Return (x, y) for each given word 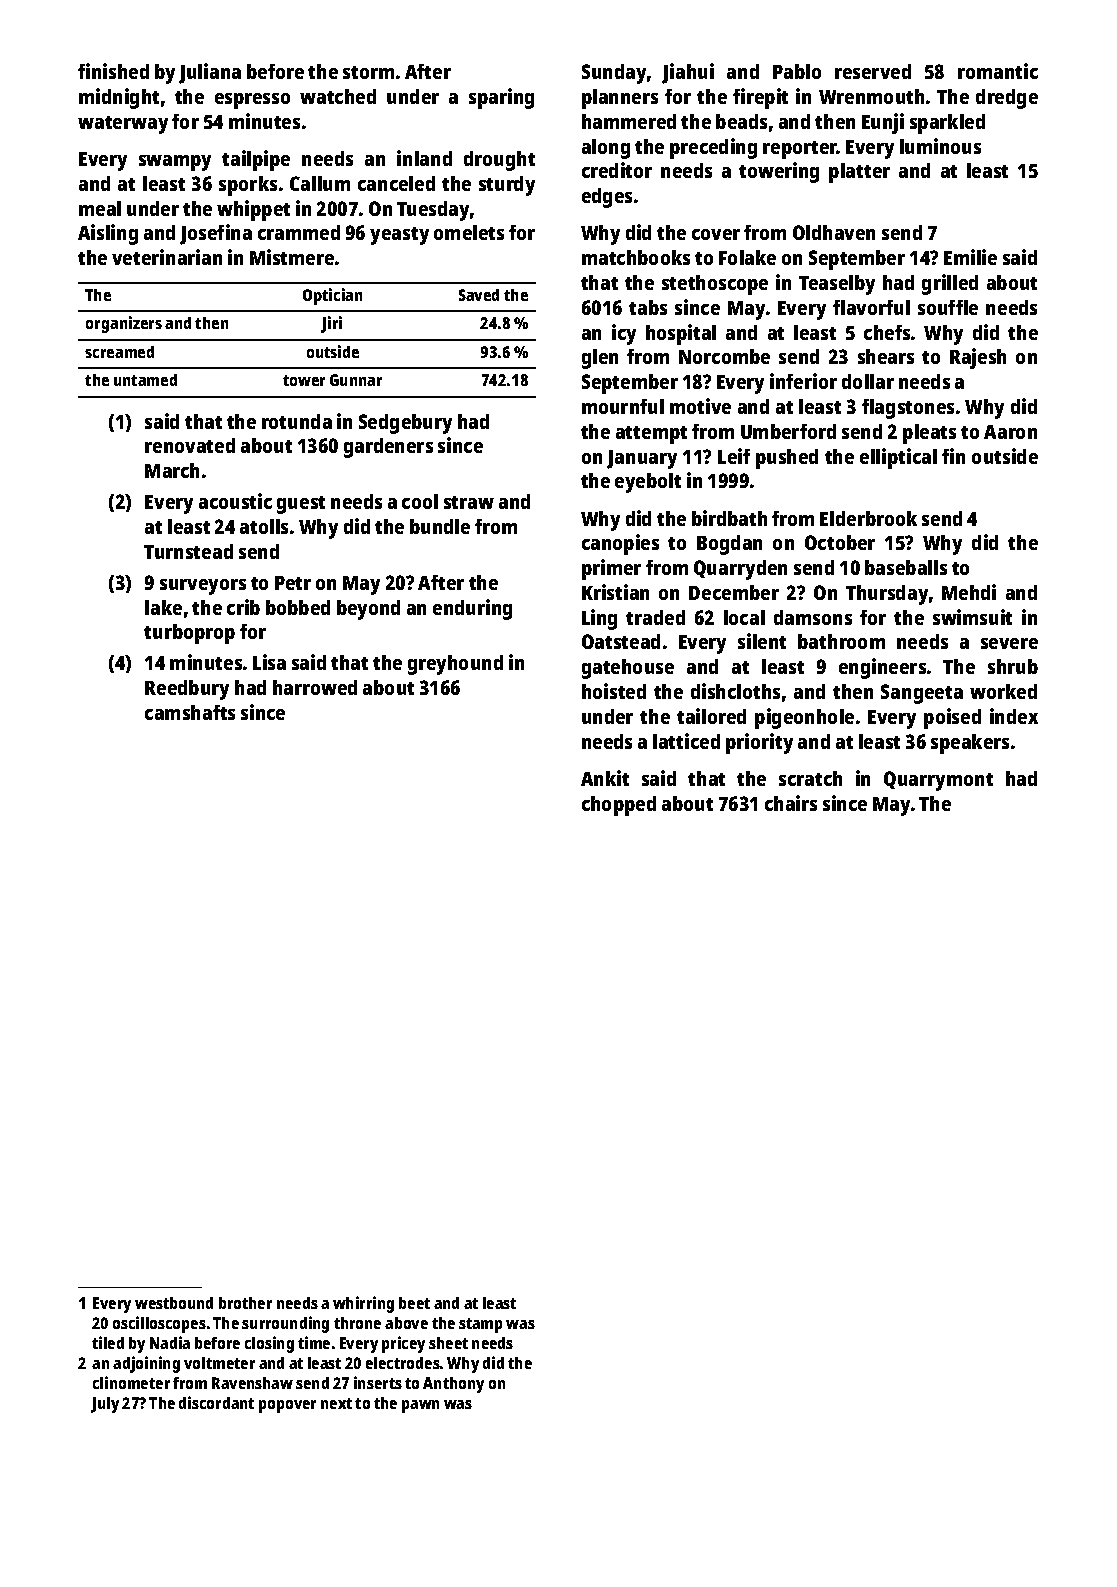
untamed (145, 380)
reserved (873, 71)
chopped (619, 806)
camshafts (190, 712)
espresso (252, 101)
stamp (480, 1325)
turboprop (189, 634)
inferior (803, 381)
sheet (448, 1343)
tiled (108, 1342)
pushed (787, 459)
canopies (620, 544)
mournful (623, 406)
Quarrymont (938, 781)
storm (368, 72)
